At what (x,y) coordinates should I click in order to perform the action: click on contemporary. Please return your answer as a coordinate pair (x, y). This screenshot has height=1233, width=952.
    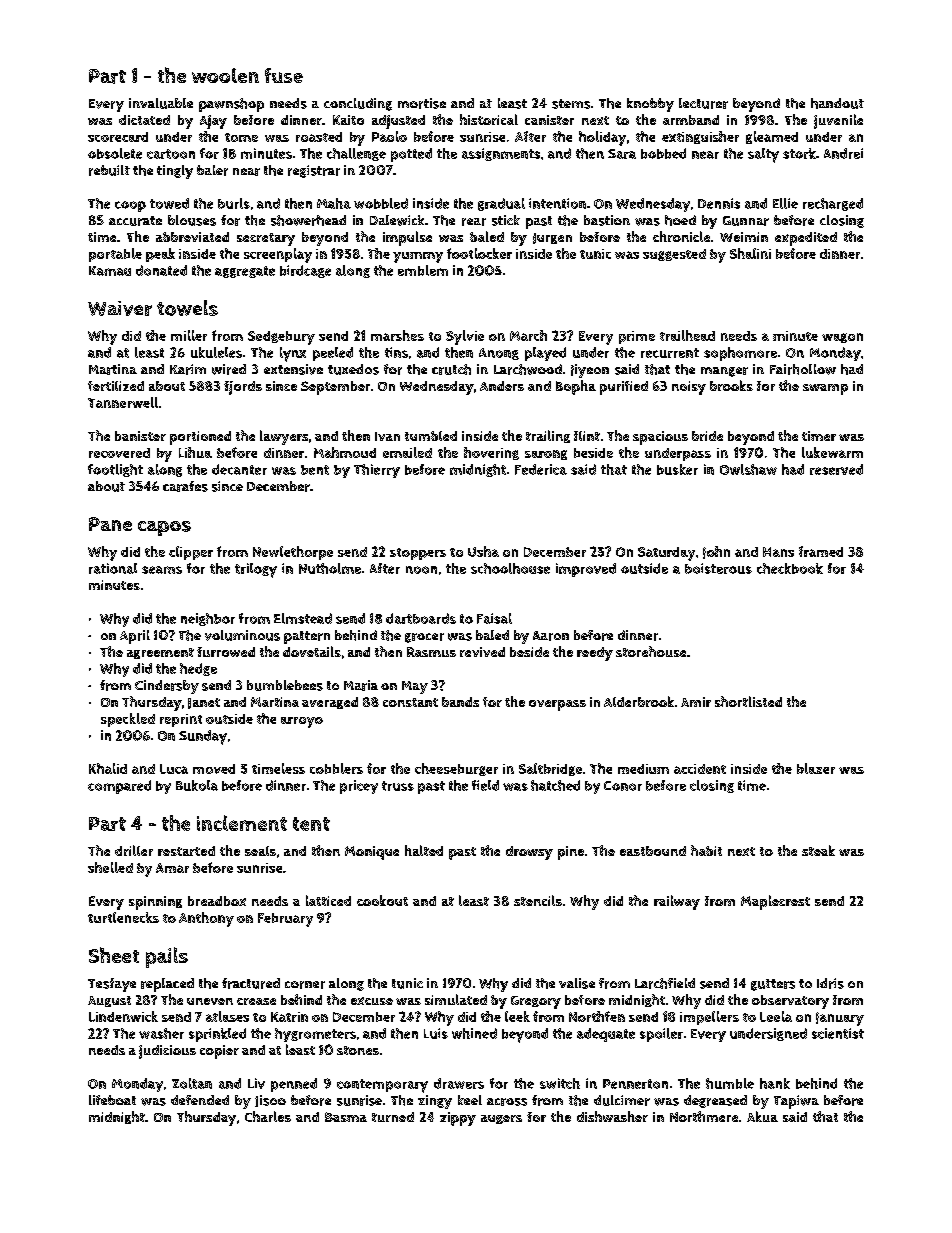
    Looking at the image, I should click on (382, 1086).
